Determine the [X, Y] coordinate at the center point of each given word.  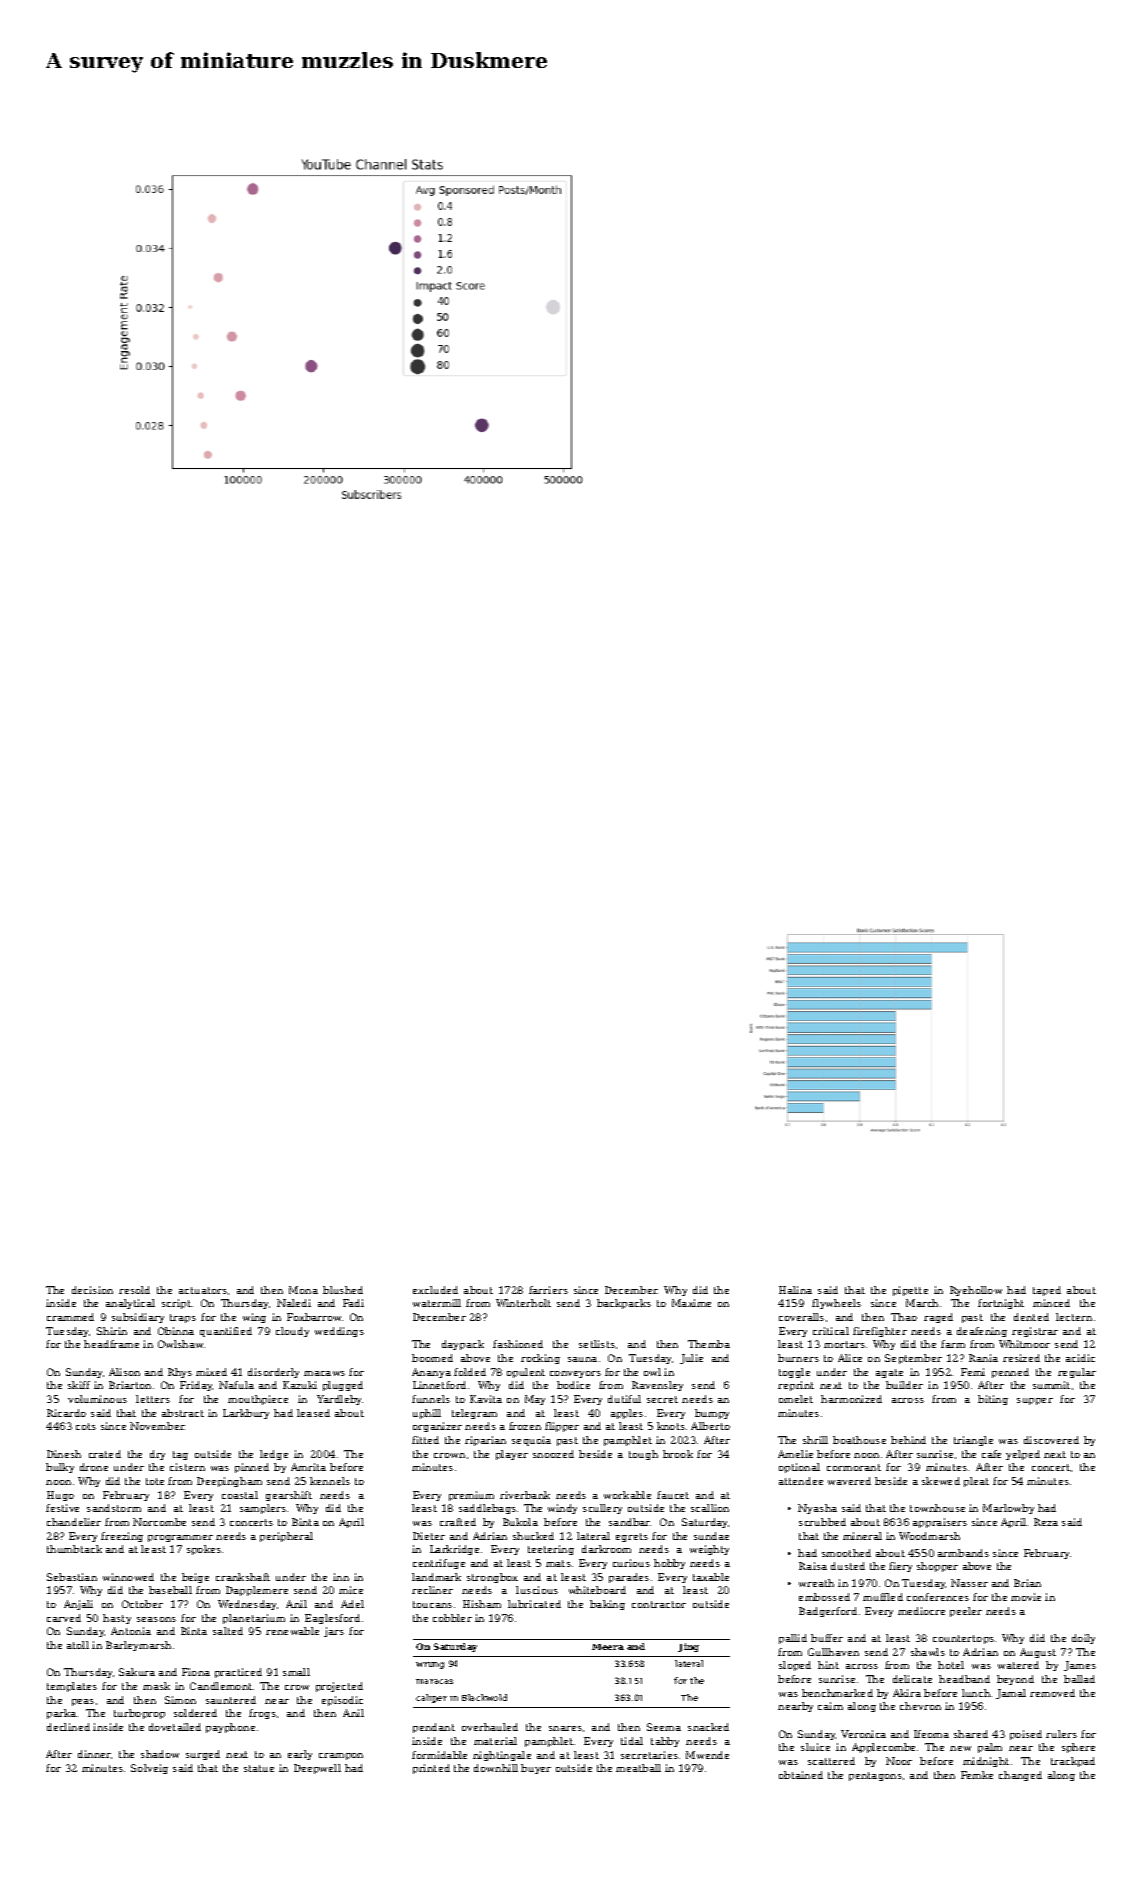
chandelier [74, 1522]
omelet [796, 1399]
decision [92, 1290]
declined [68, 1727]
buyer [536, 1769]
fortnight [1001, 1304]
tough [643, 1455]
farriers [548, 1290]
